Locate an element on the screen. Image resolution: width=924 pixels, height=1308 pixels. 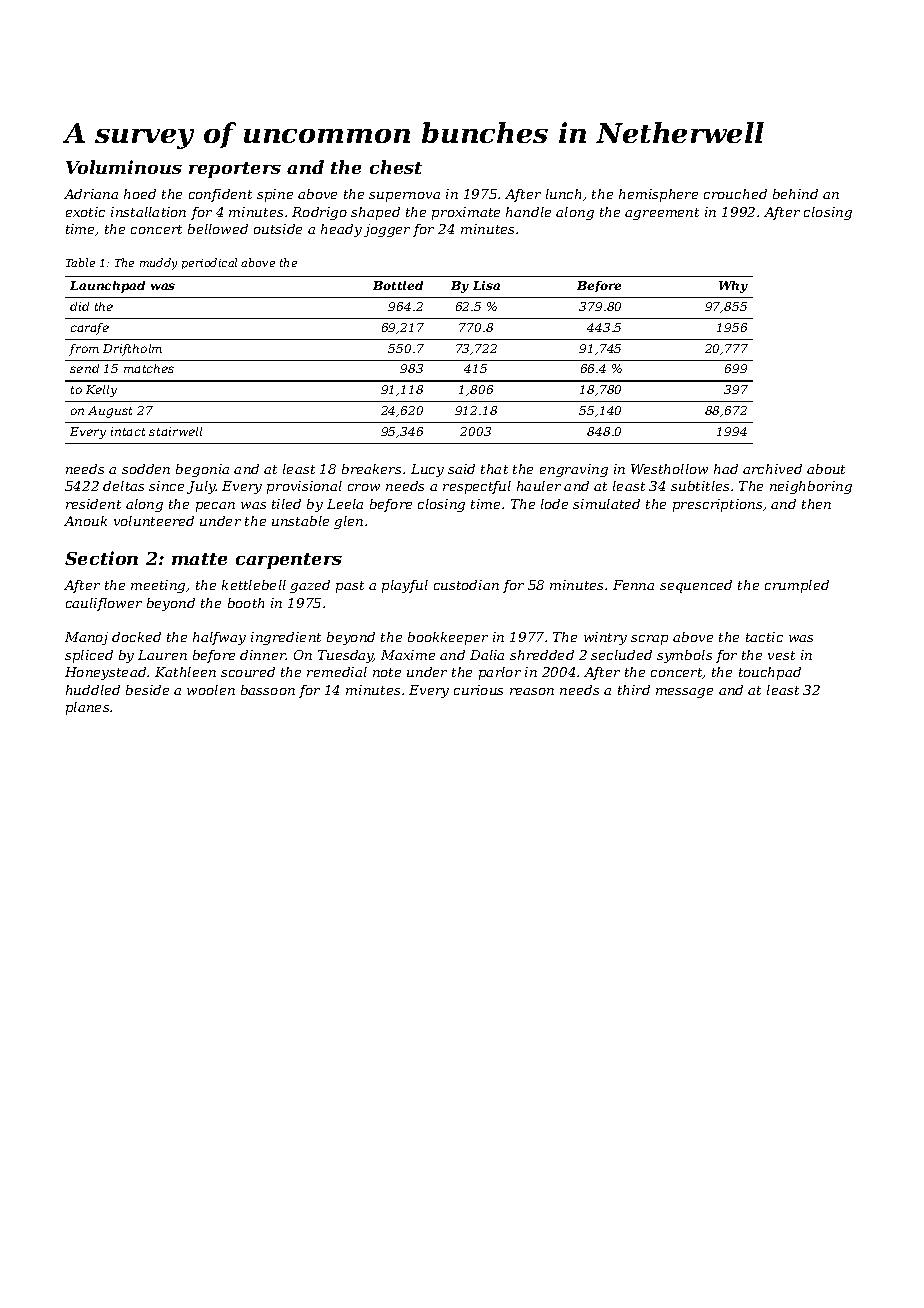
chest is located at coordinates (396, 167).
